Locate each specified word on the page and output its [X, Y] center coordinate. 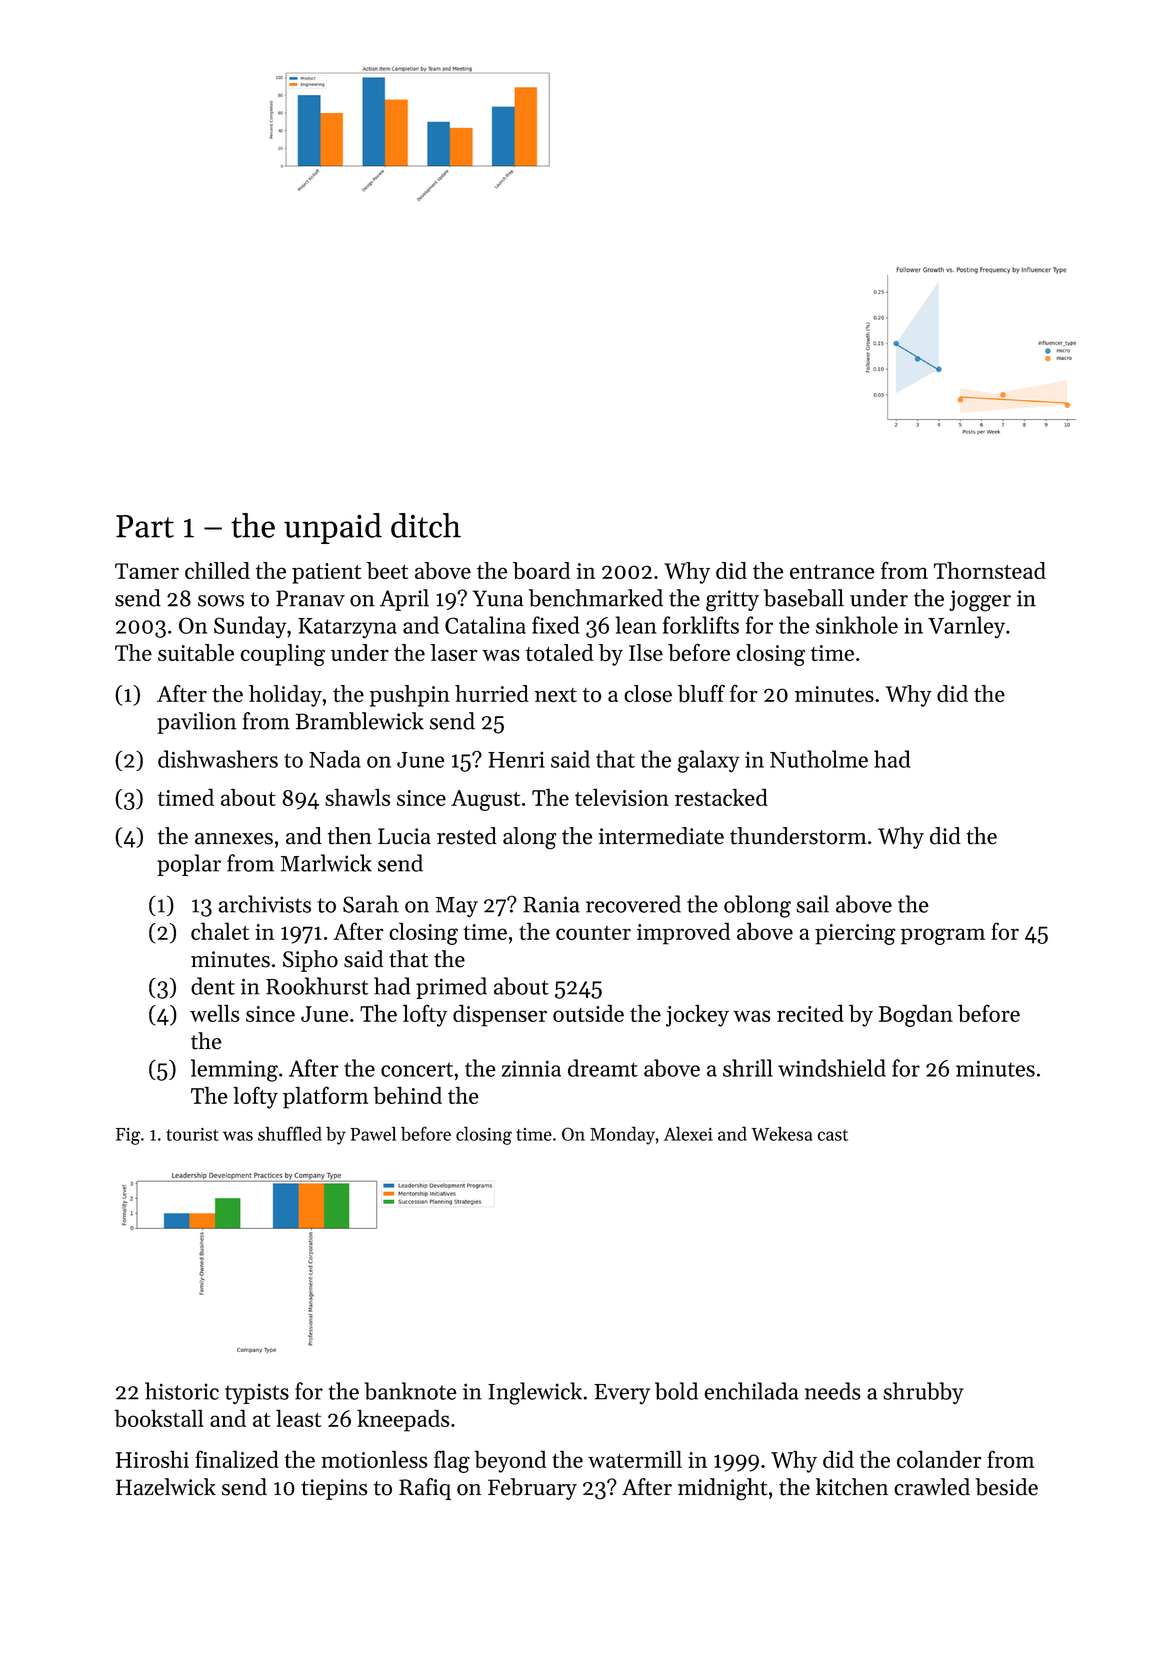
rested [467, 836]
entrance [832, 572]
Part [145, 526]
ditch [426, 525]
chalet [220, 931]
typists [257, 1393]
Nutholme [819, 759]
